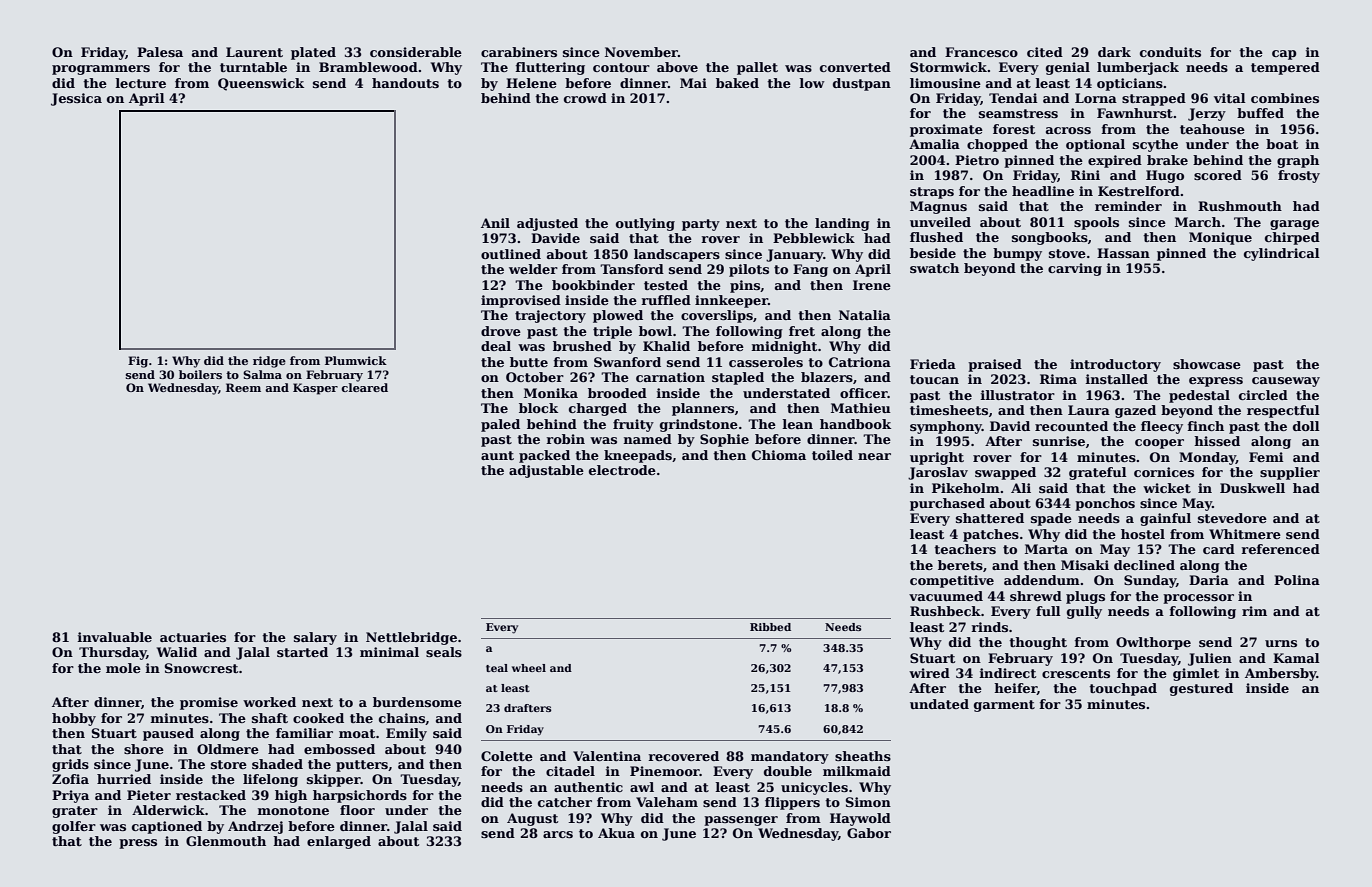 Image resolution: width=1372 pixels, height=887 pixels. What do you see at coordinates (1170, 52) in the image?
I see `conduits` at bounding box center [1170, 52].
